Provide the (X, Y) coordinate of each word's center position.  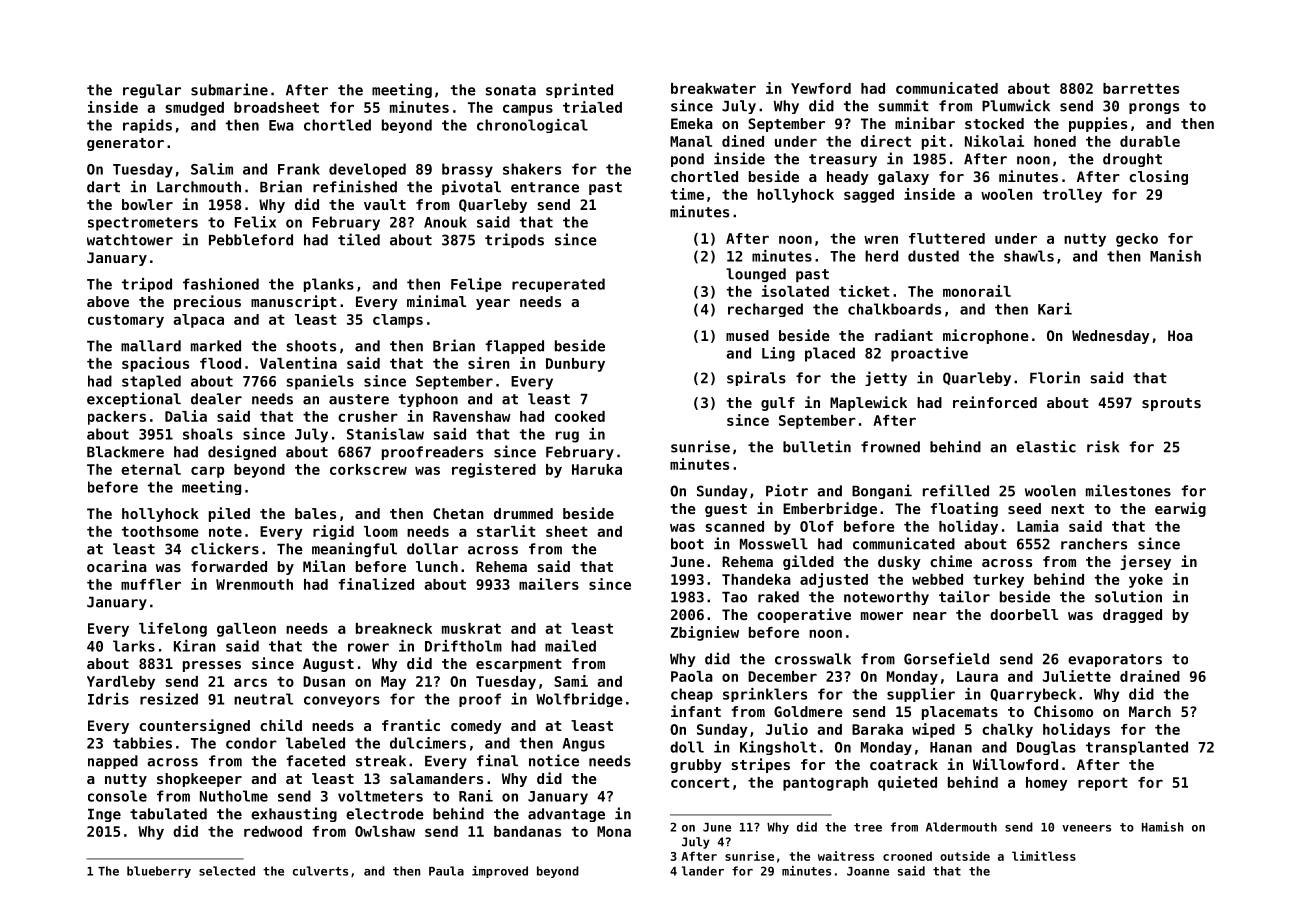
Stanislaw (385, 434)
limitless (1044, 856)
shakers (532, 169)
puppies (1098, 124)
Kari (1055, 309)
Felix (255, 222)
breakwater (713, 88)
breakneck (394, 628)
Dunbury (575, 365)
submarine (229, 89)
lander (703, 871)
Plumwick (1016, 105)
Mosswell (774, 544)
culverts (320, 871)
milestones (1128, 490)
